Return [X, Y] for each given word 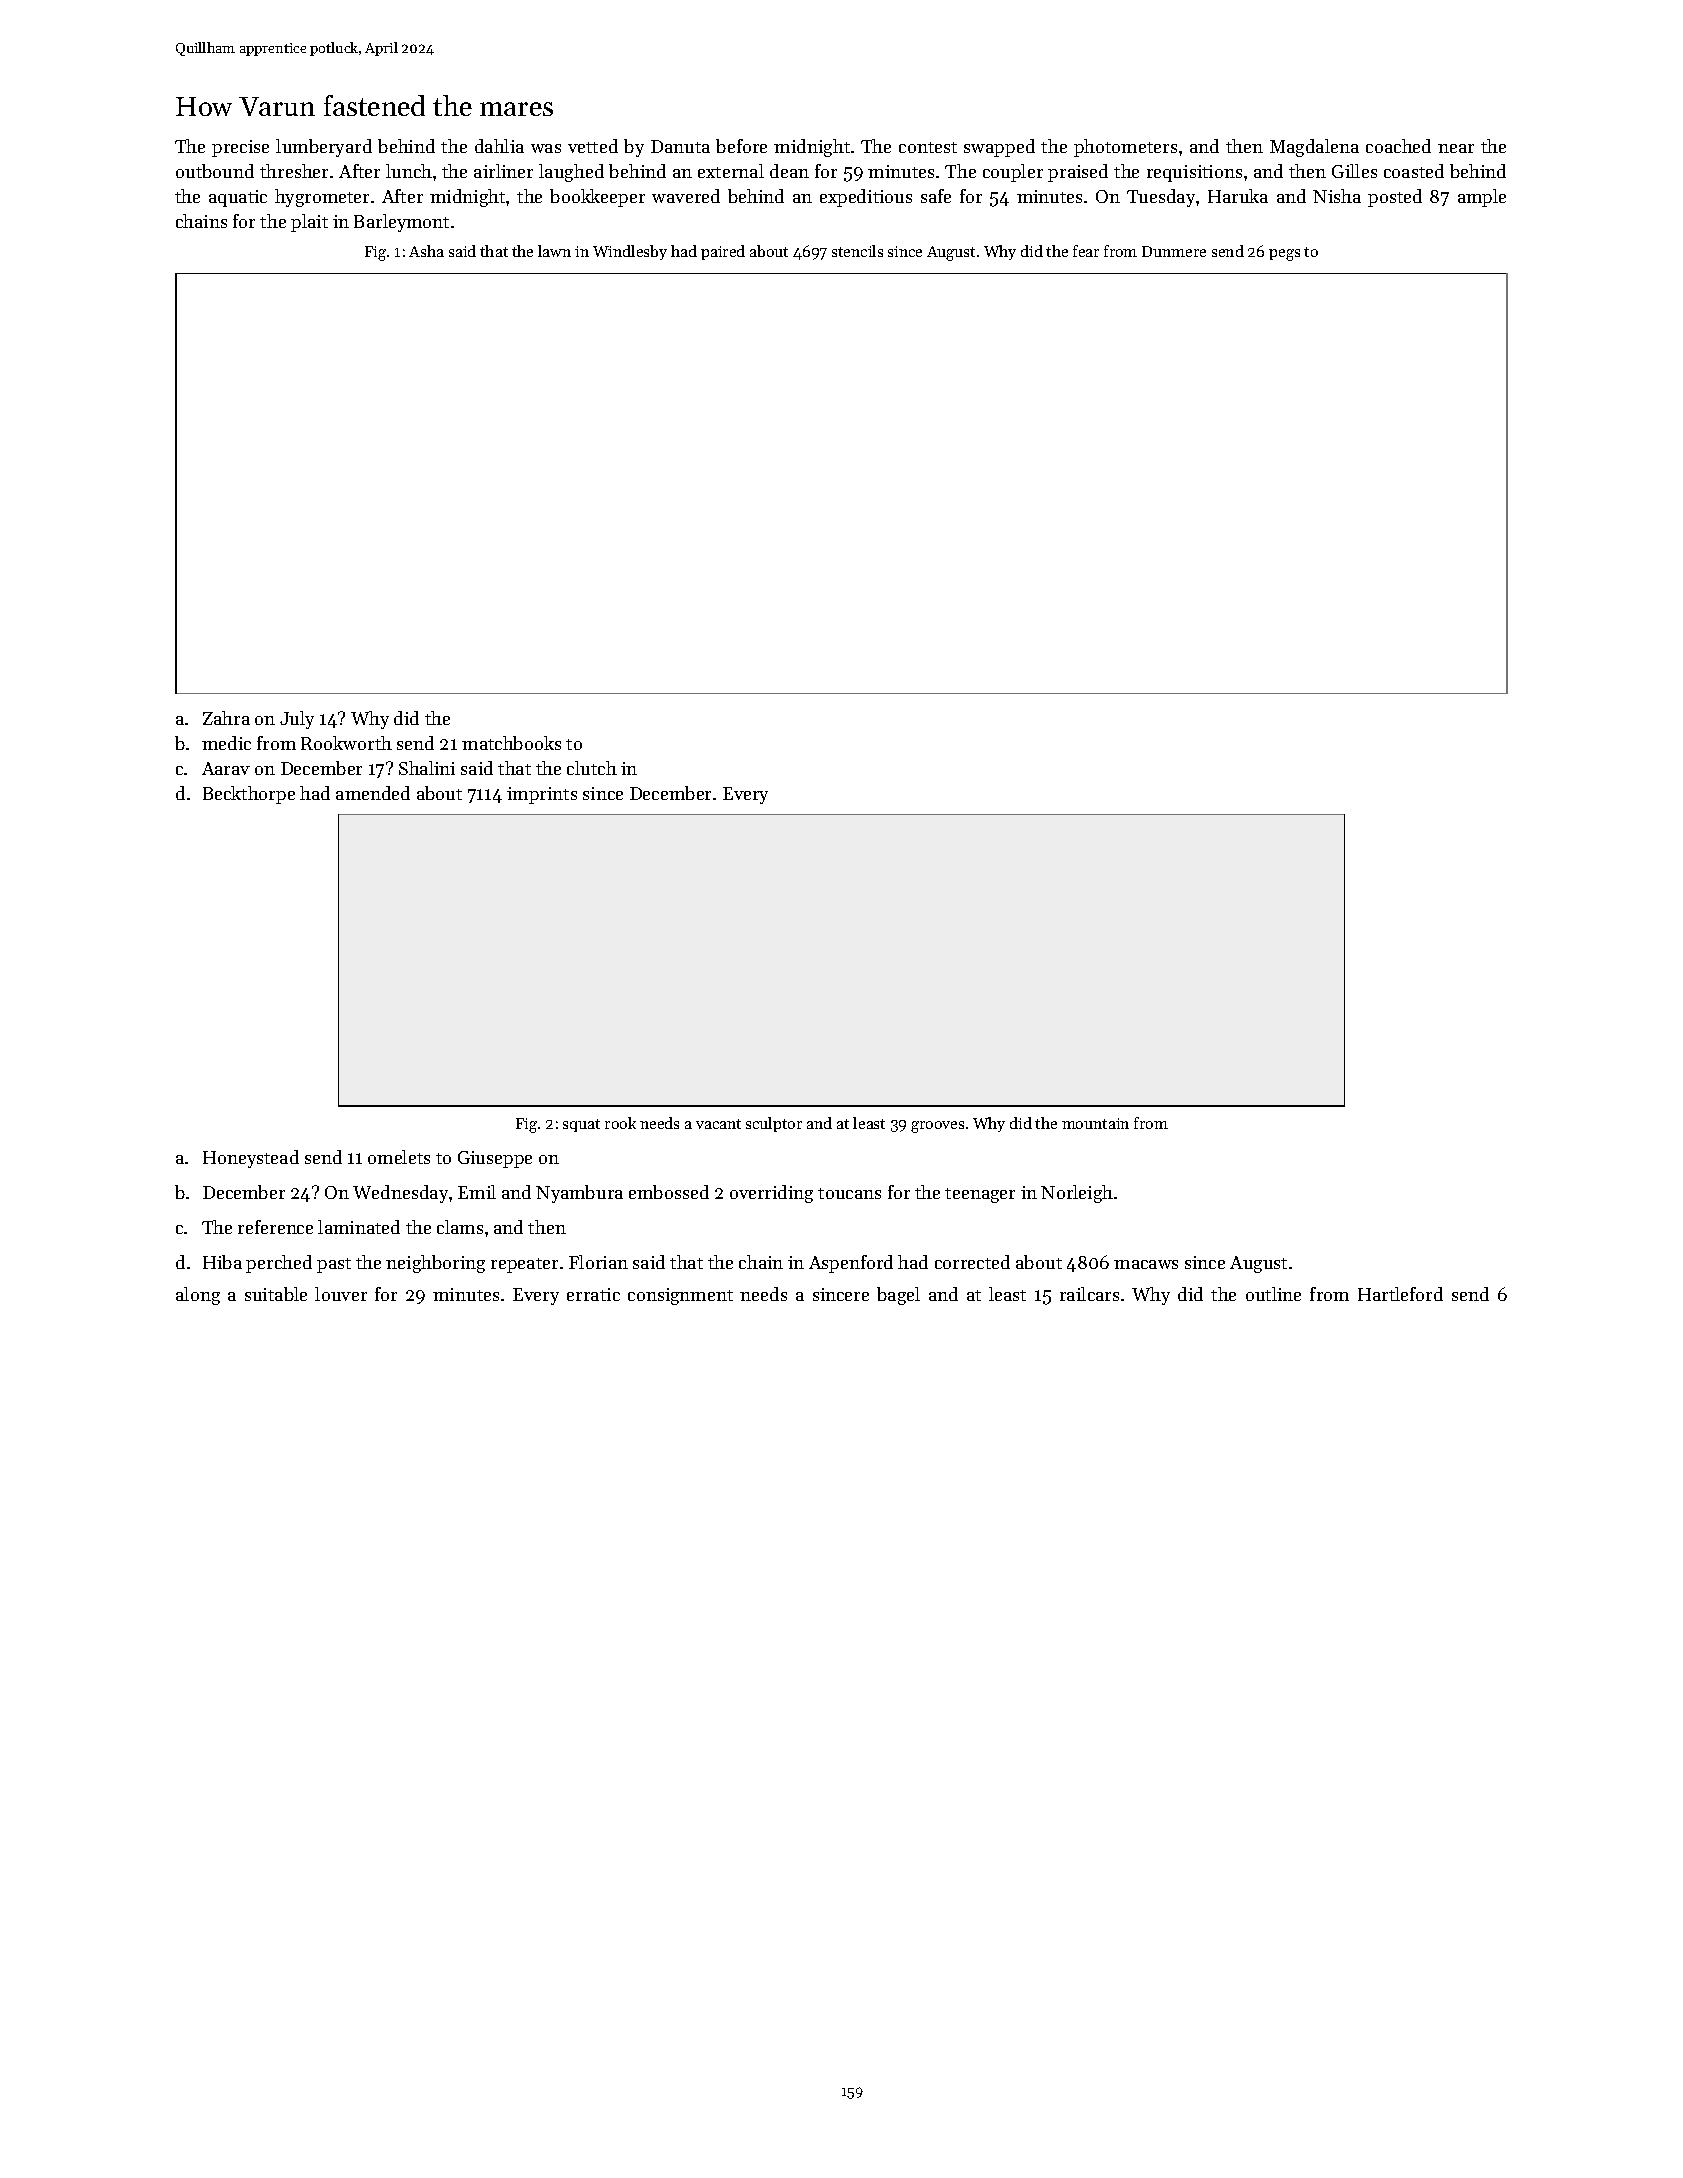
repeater [524, 1265]
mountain [1095, 1123]
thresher [294, 171]
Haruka [1238, 196]
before [741, 146]
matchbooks [511, 743]
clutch [592, 768]
